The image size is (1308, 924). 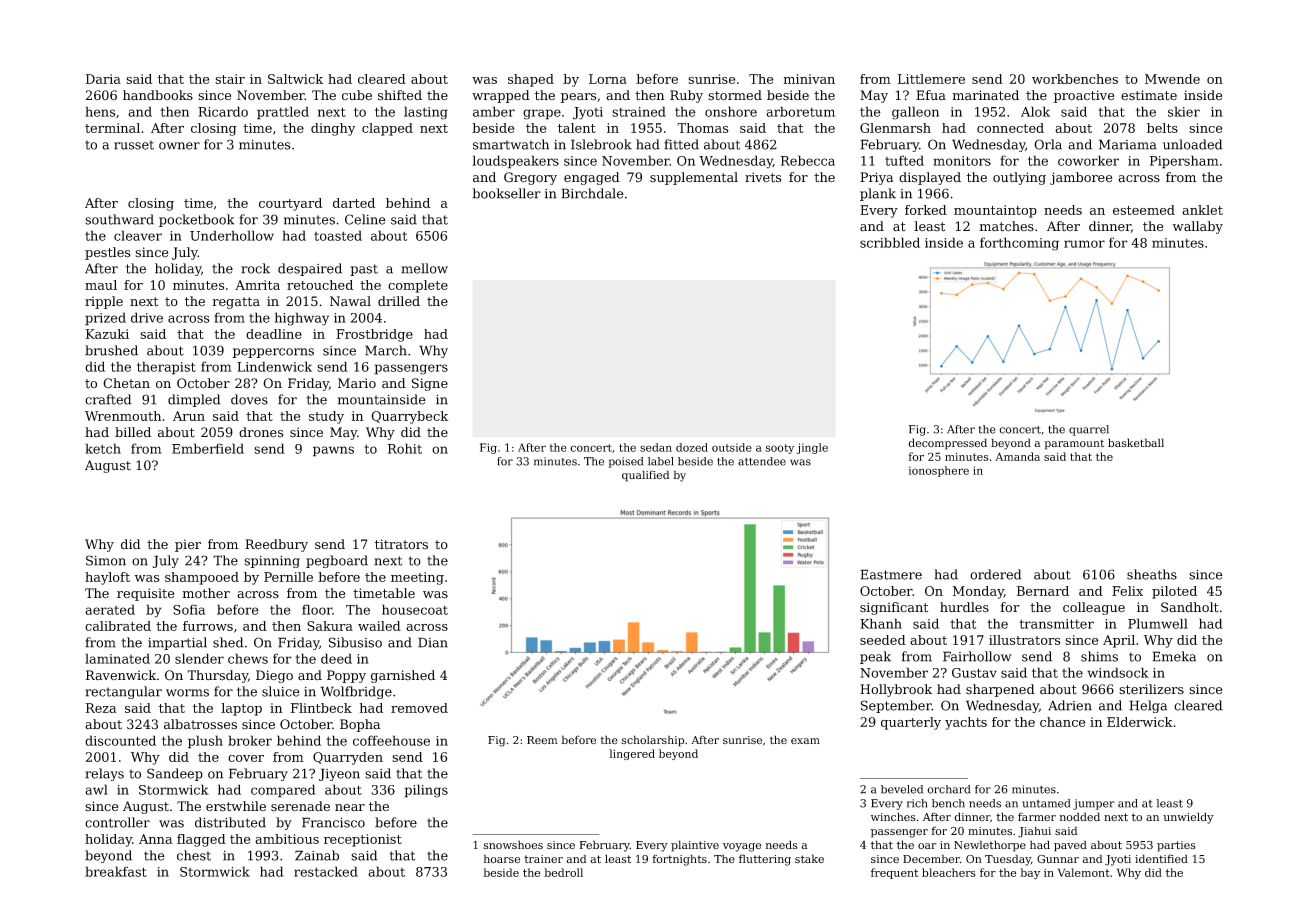 What do you see at coordinates (939, 471) in the document?
I see `ionosphere` at bounding box center [939, 471].
